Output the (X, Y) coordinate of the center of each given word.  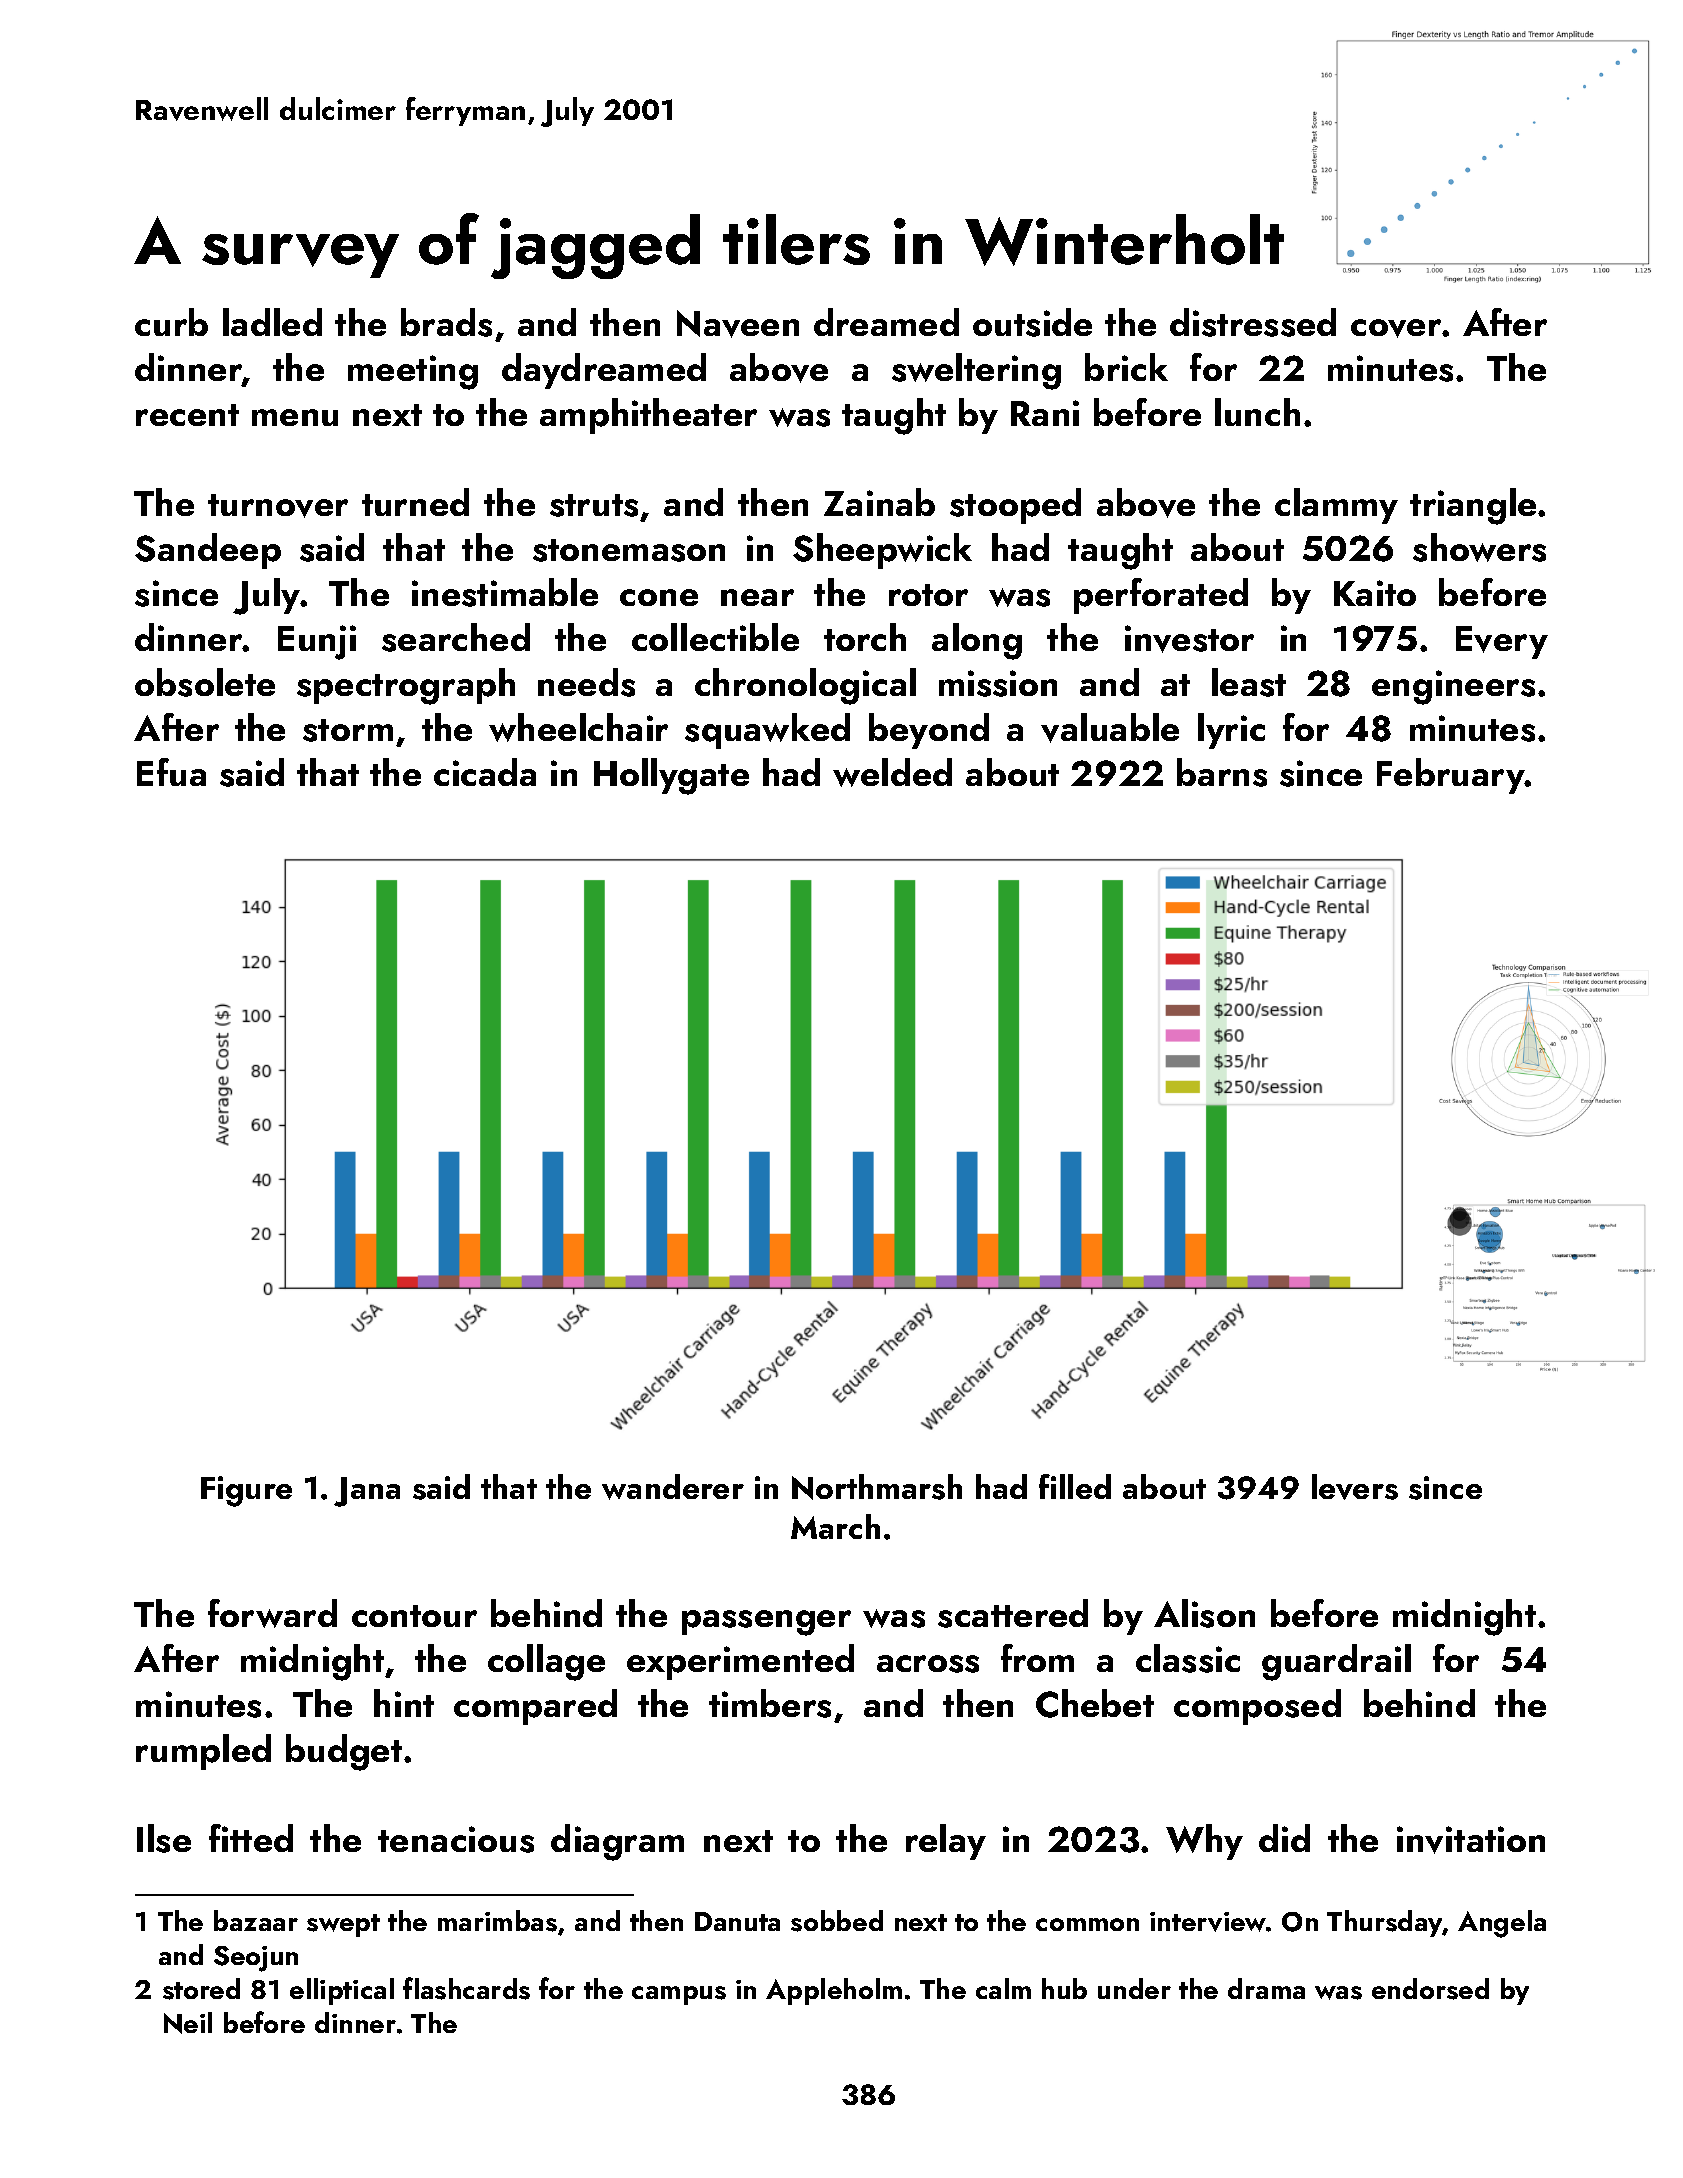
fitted (251, 1838)
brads (446, 322)
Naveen (738, 324)
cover (1396, 328)
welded (892, 772)
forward (272, 1613)
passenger (766, 1623)
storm (348, 730)
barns (1222, 772)
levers (1355, 1487)
